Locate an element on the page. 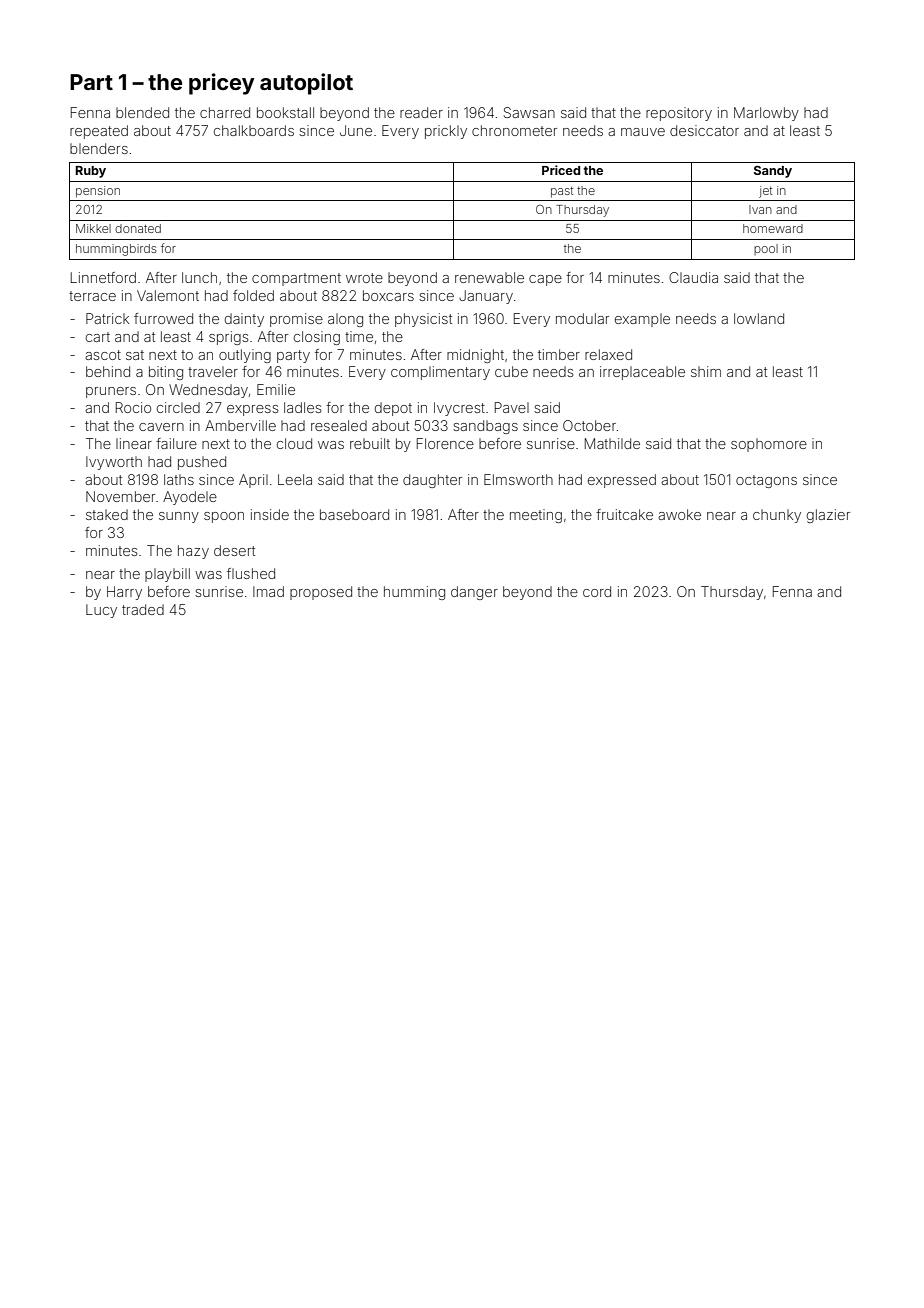 This page has height=1308, width=924. pricey is located at coordinates (222, 84).
